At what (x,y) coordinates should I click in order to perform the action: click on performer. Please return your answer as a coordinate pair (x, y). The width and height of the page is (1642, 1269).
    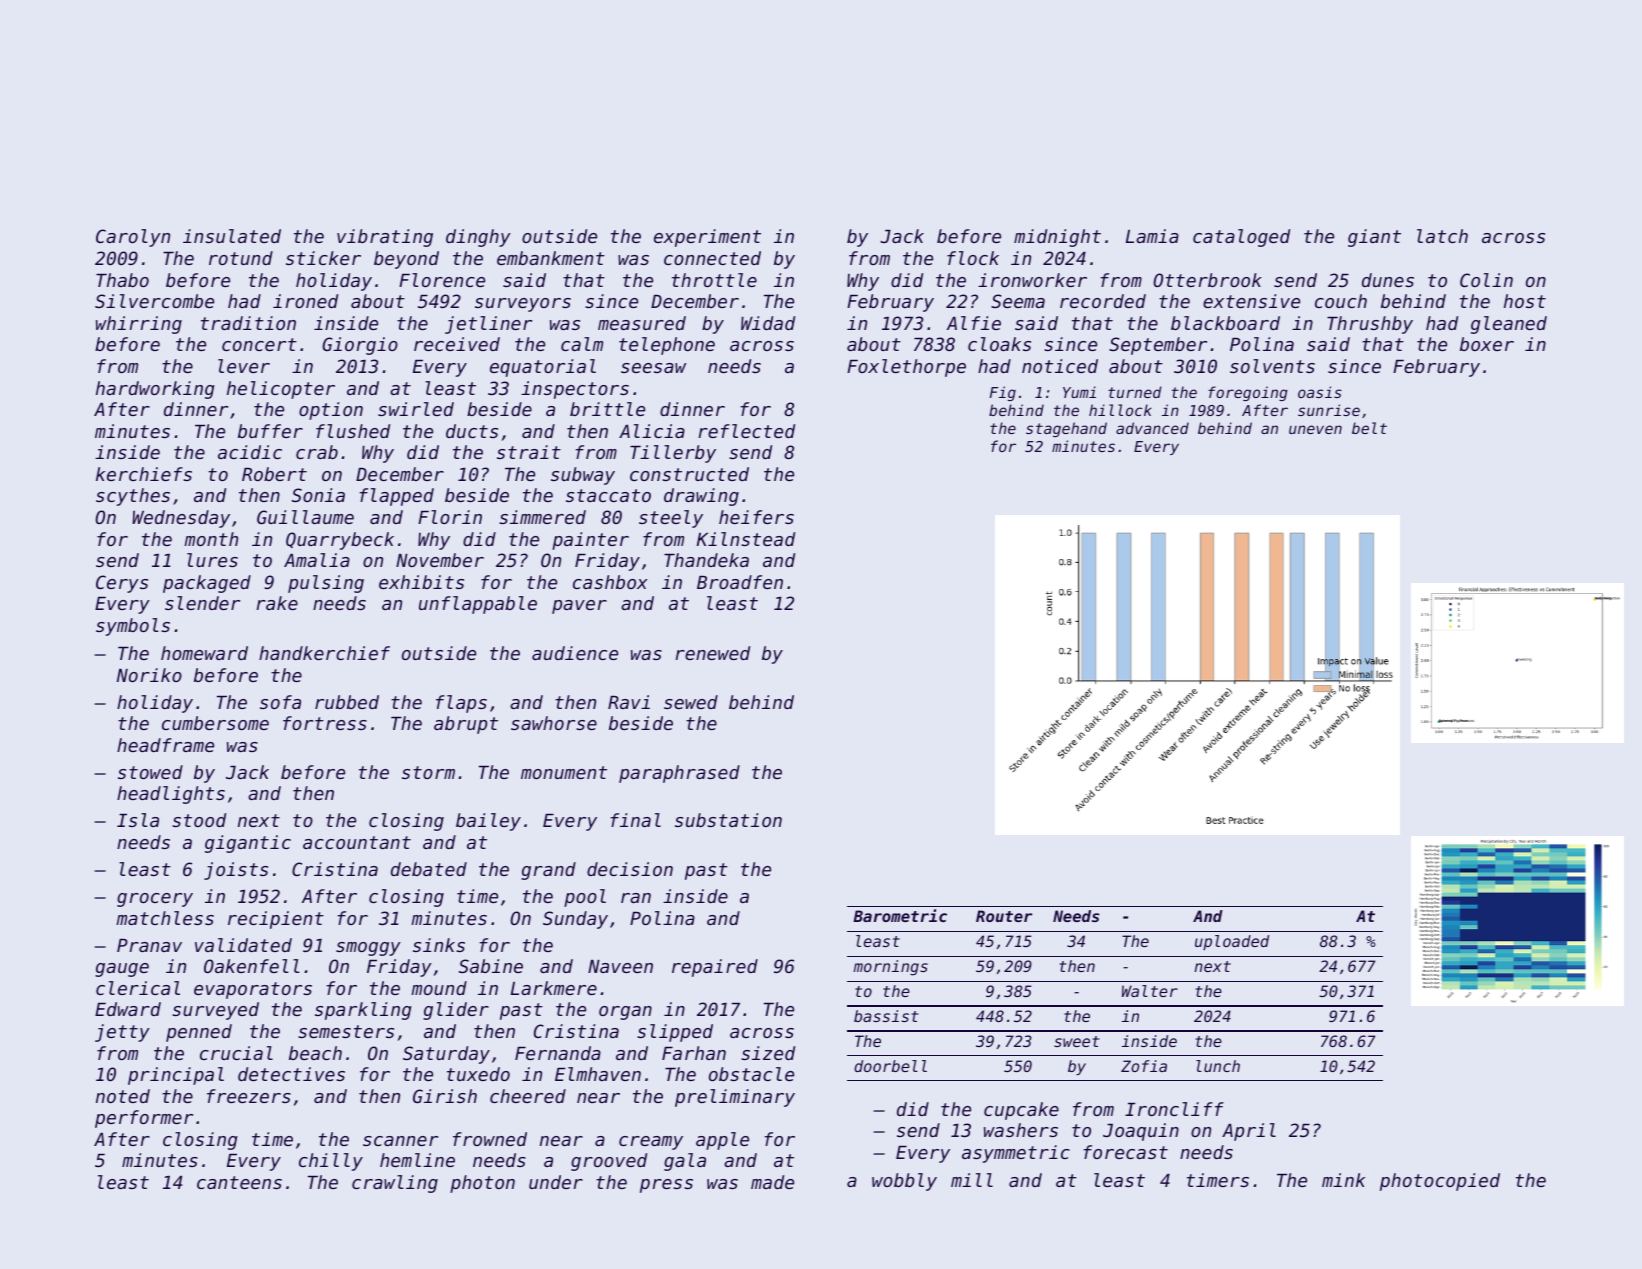
    Looking at the image, I should click on (144, 1119).
